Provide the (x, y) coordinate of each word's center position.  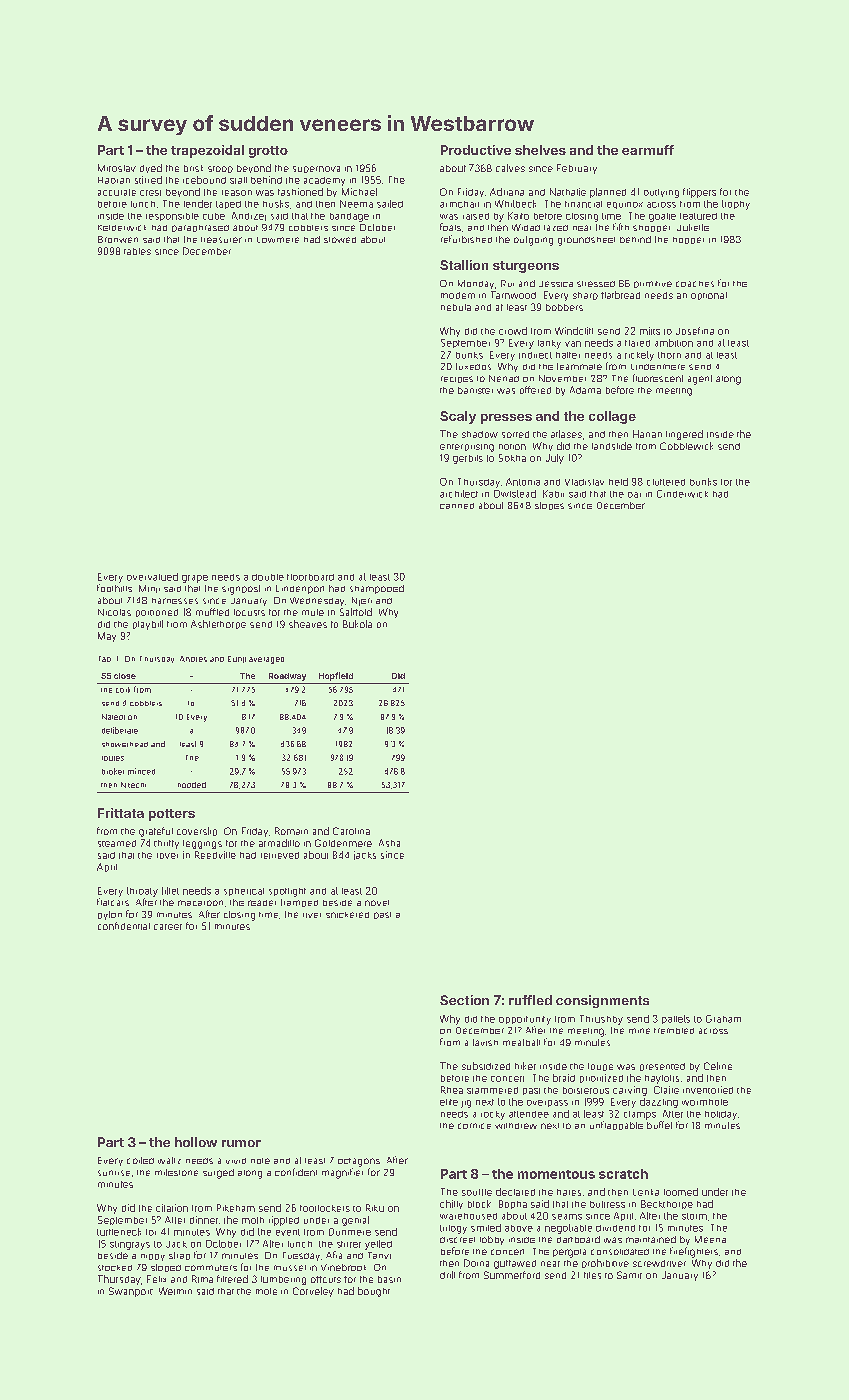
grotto (268, 152)
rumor (241, 1143)
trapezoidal (207, 151)
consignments (602, 1001)
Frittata (121, 813)
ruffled (530, 1000)
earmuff (648, 150)
